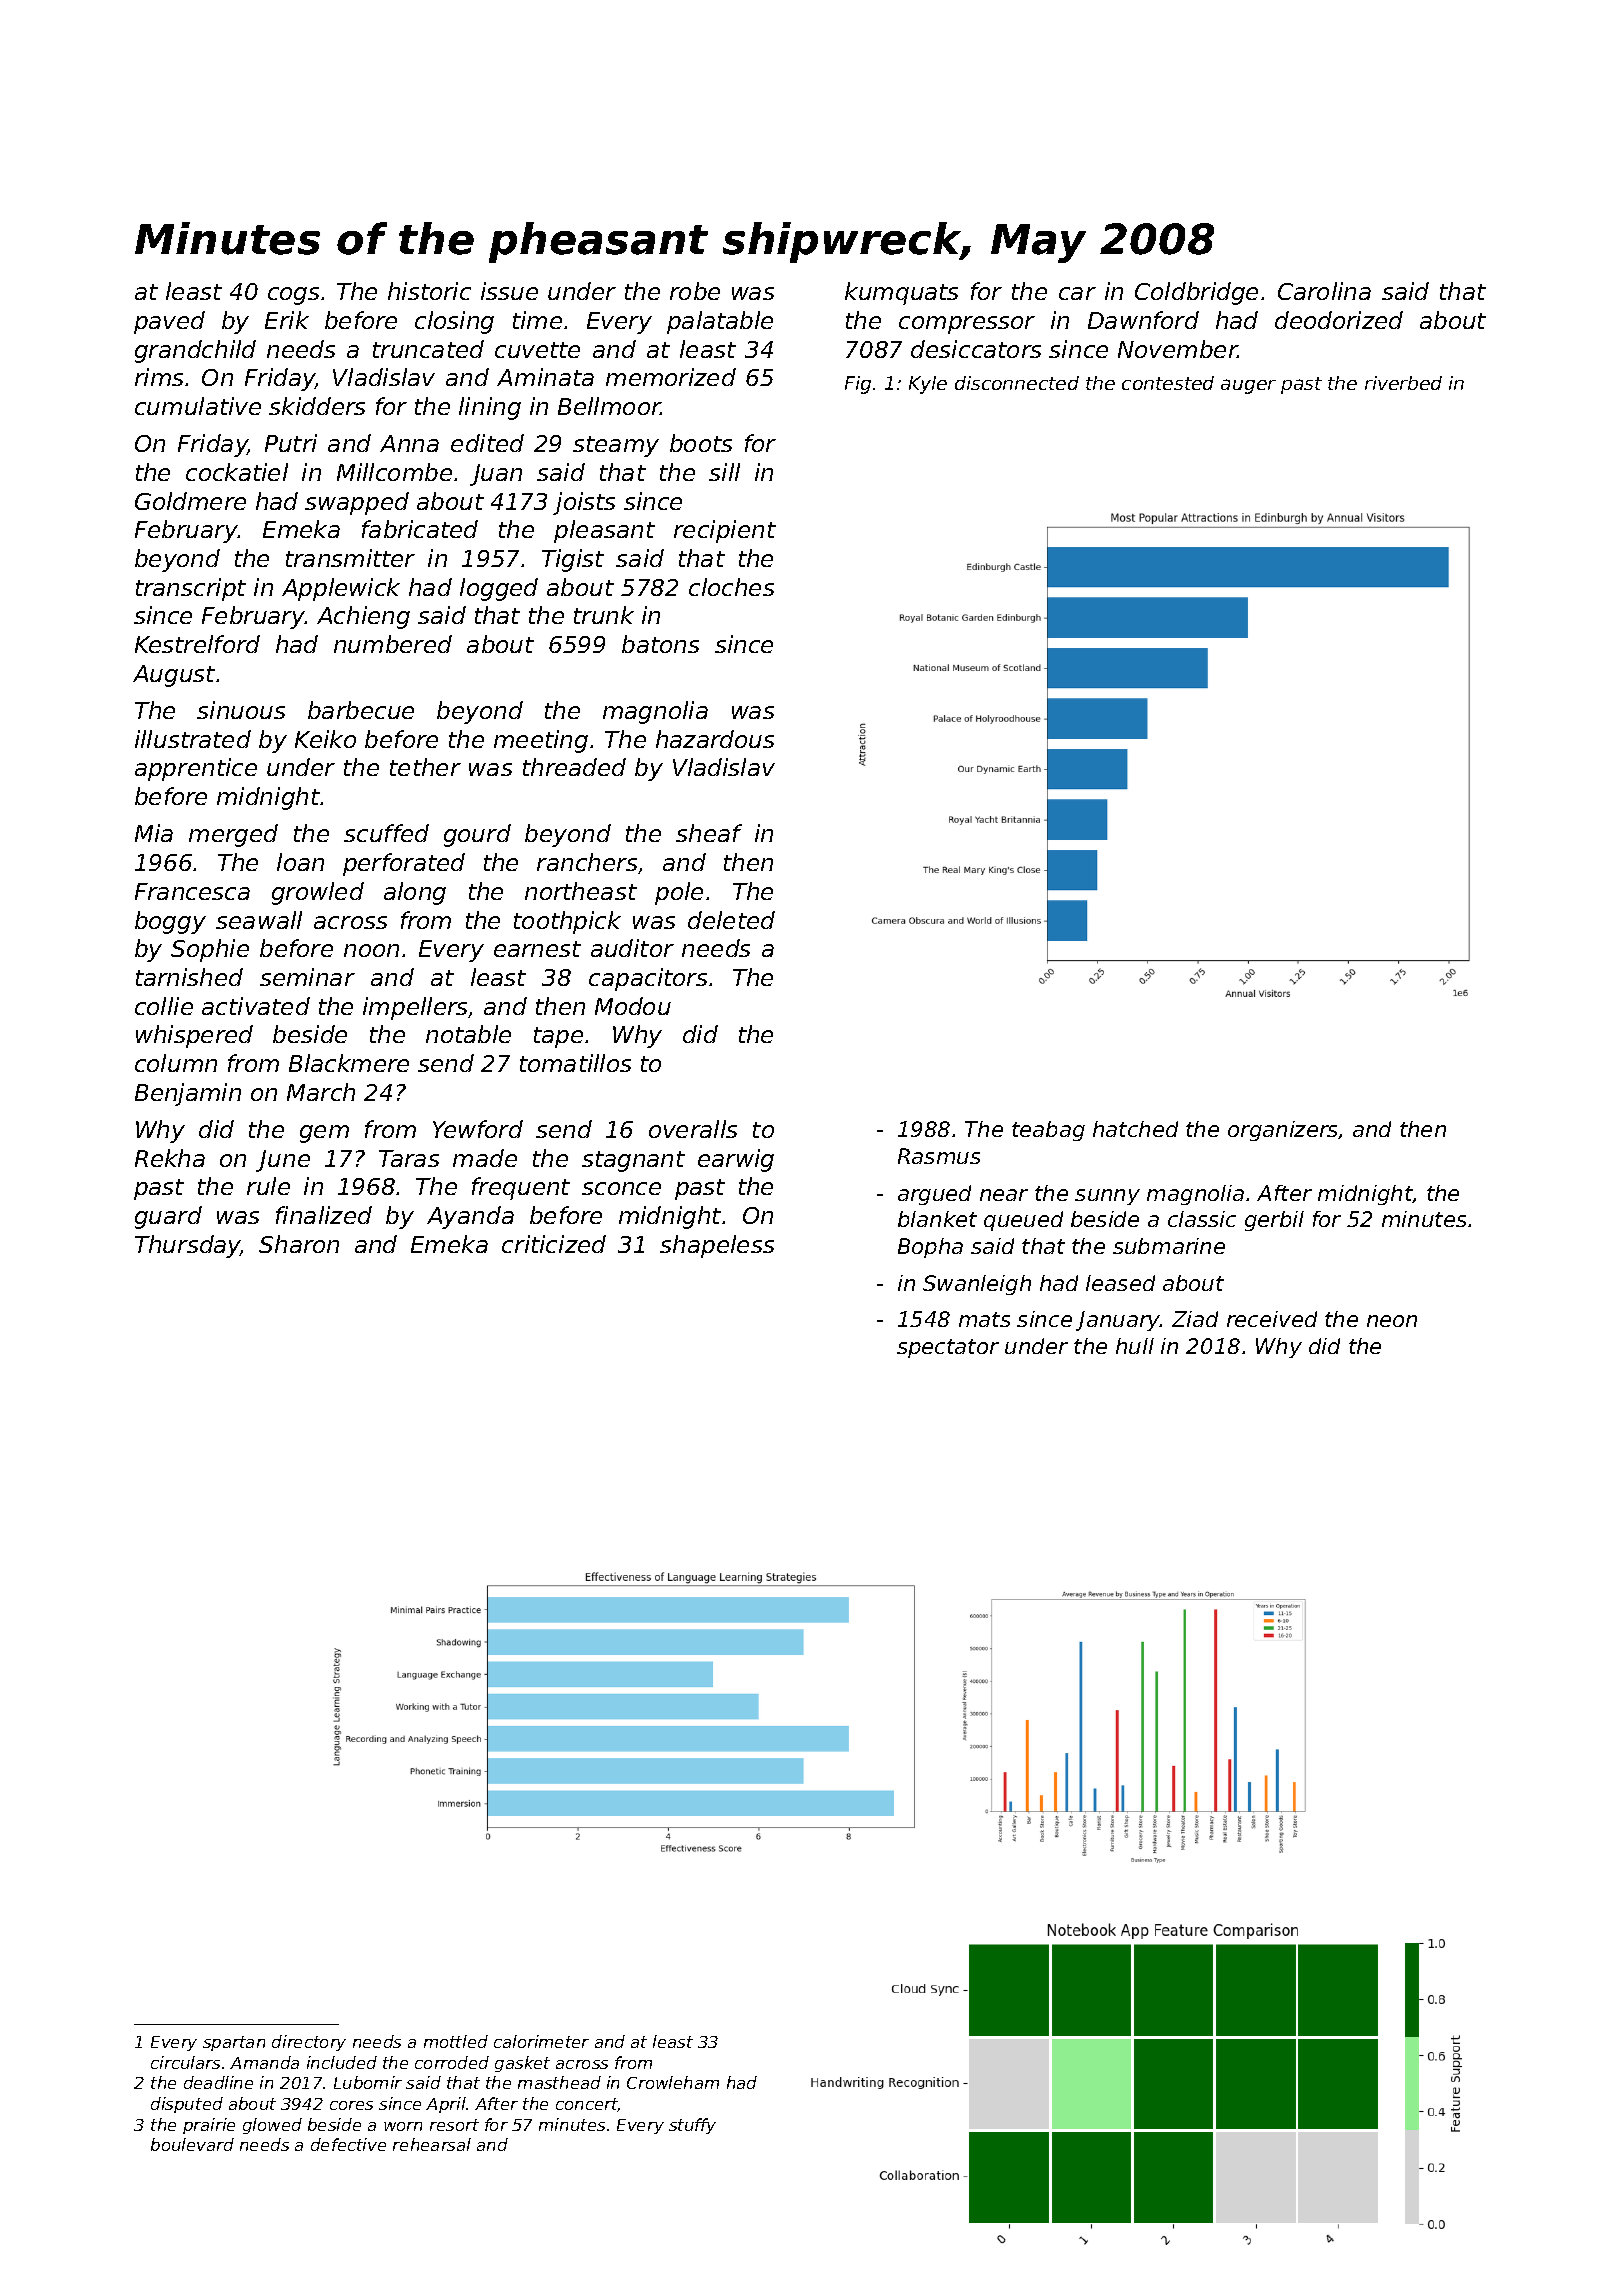  I want to click on stuffy, so click(692, 2126).
